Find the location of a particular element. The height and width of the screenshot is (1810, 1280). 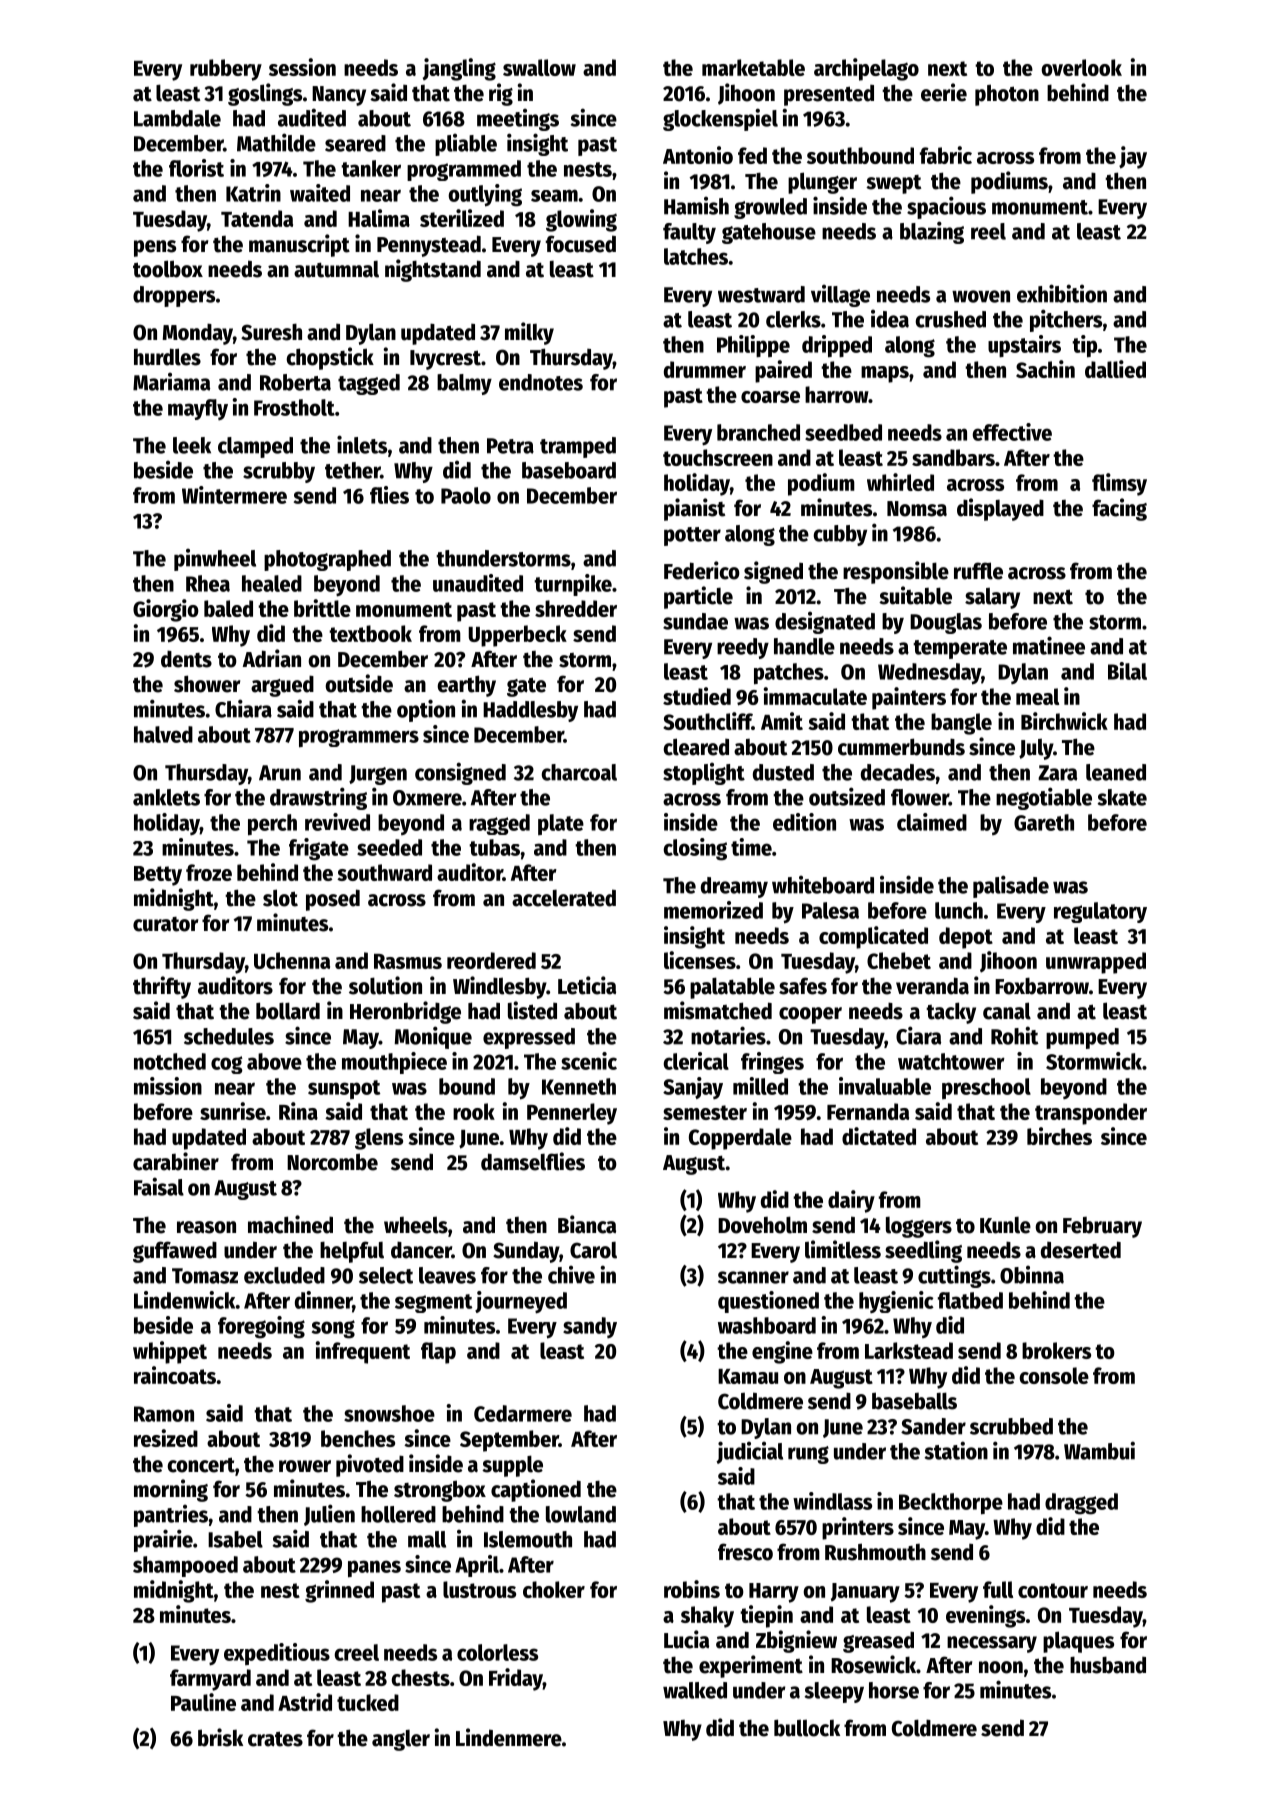

watchtower is located at coordinates (951, 1061).
